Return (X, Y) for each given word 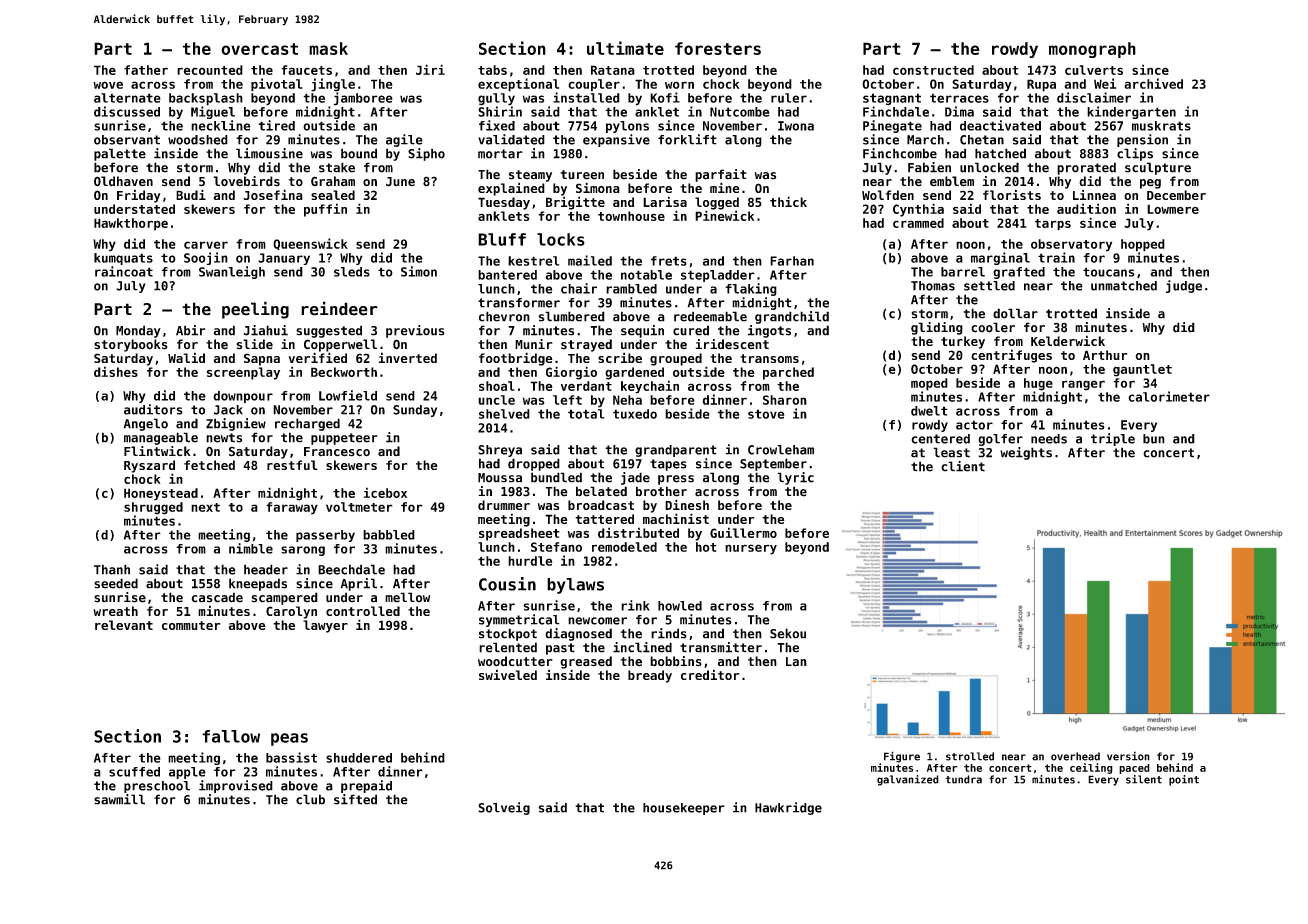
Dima (959, 111)
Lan (796, 661)
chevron (504, 316)
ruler (789, 98)
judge (1184, 286)
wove (108, 85)
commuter (191, 625)
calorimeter (1169, 396)
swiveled (508, 674)
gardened (634, 373)
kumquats (123, 259)
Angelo (146, 424)
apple (187, 773)
